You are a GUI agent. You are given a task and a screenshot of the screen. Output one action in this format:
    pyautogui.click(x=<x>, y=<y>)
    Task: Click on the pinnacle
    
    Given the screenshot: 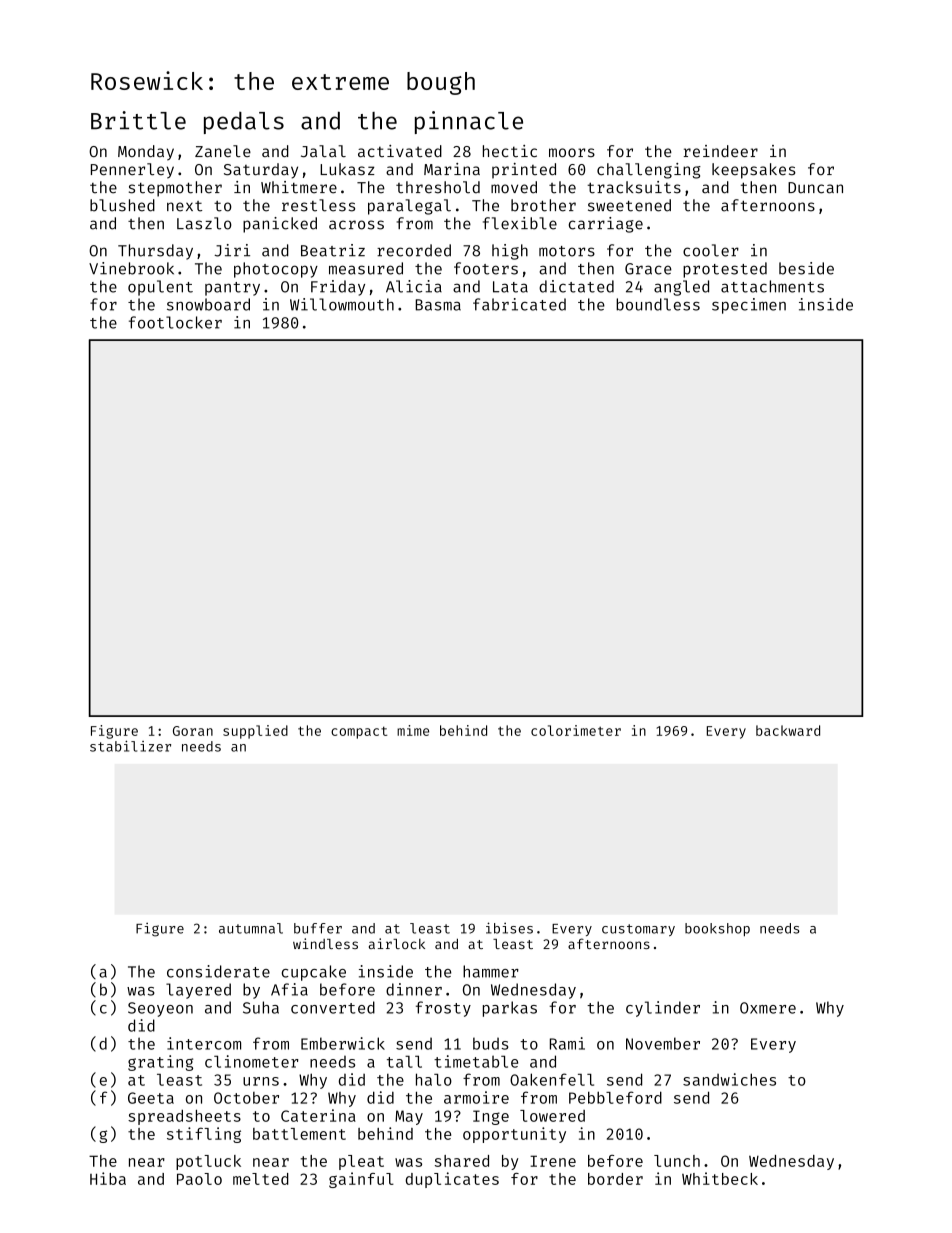 What is the action you would take?
    pyautogui.click(x=469, y=122)
